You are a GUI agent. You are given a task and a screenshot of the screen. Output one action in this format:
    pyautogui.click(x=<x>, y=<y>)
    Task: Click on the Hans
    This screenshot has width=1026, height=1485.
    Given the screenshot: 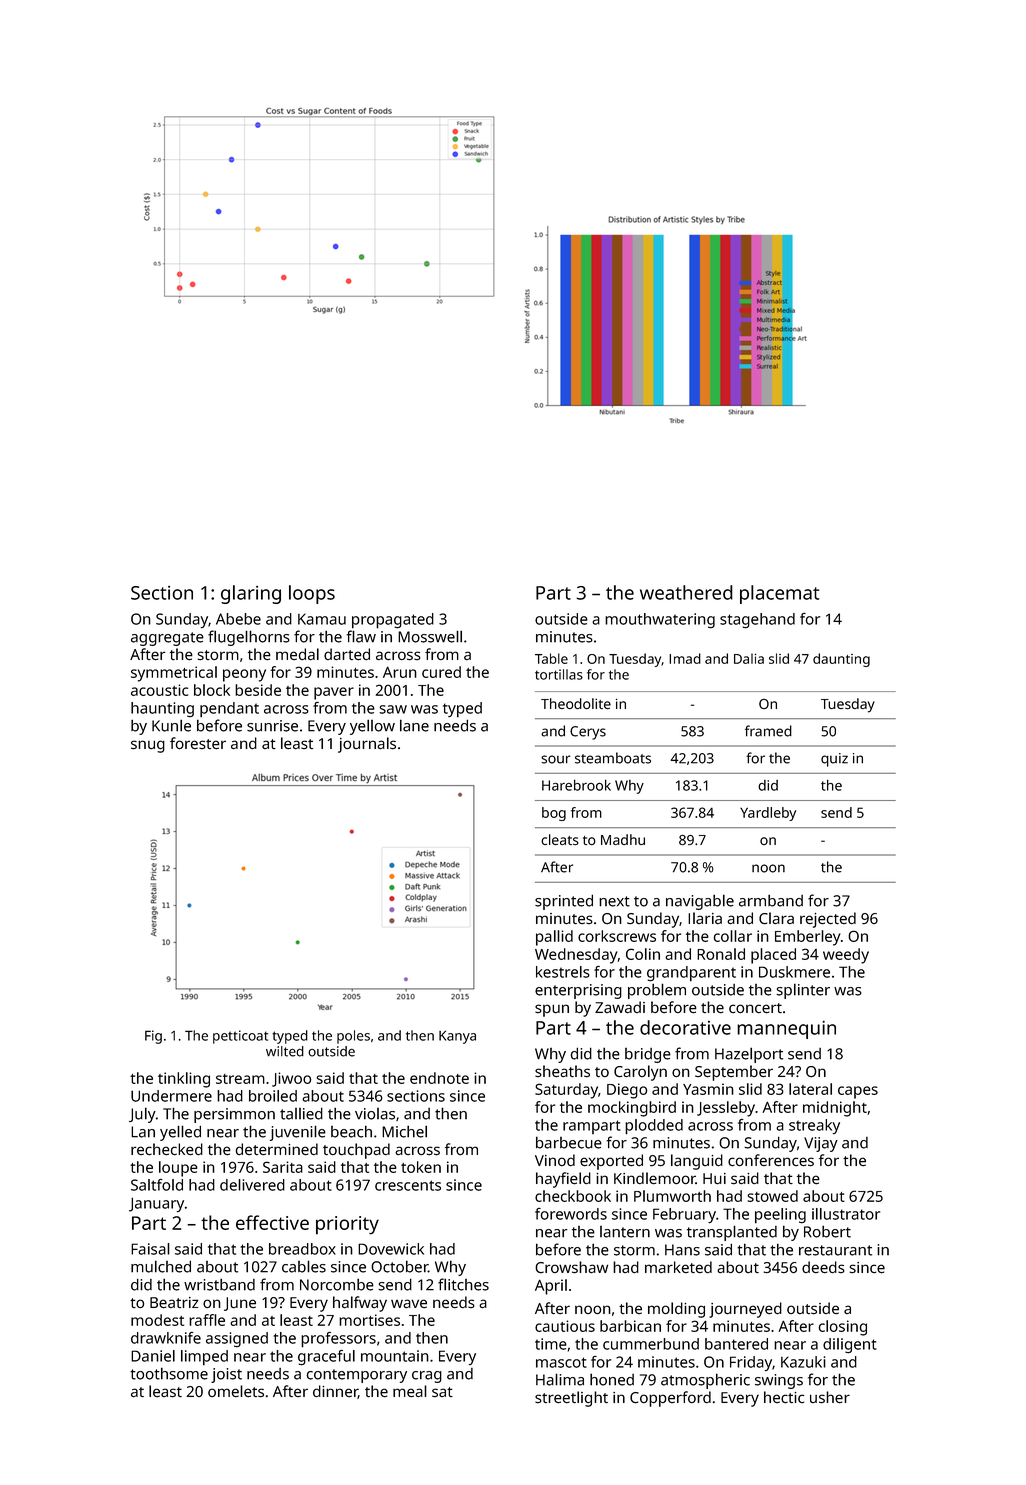 What is the action you would take?
    pyautogui.click(x=682, y=1250)
